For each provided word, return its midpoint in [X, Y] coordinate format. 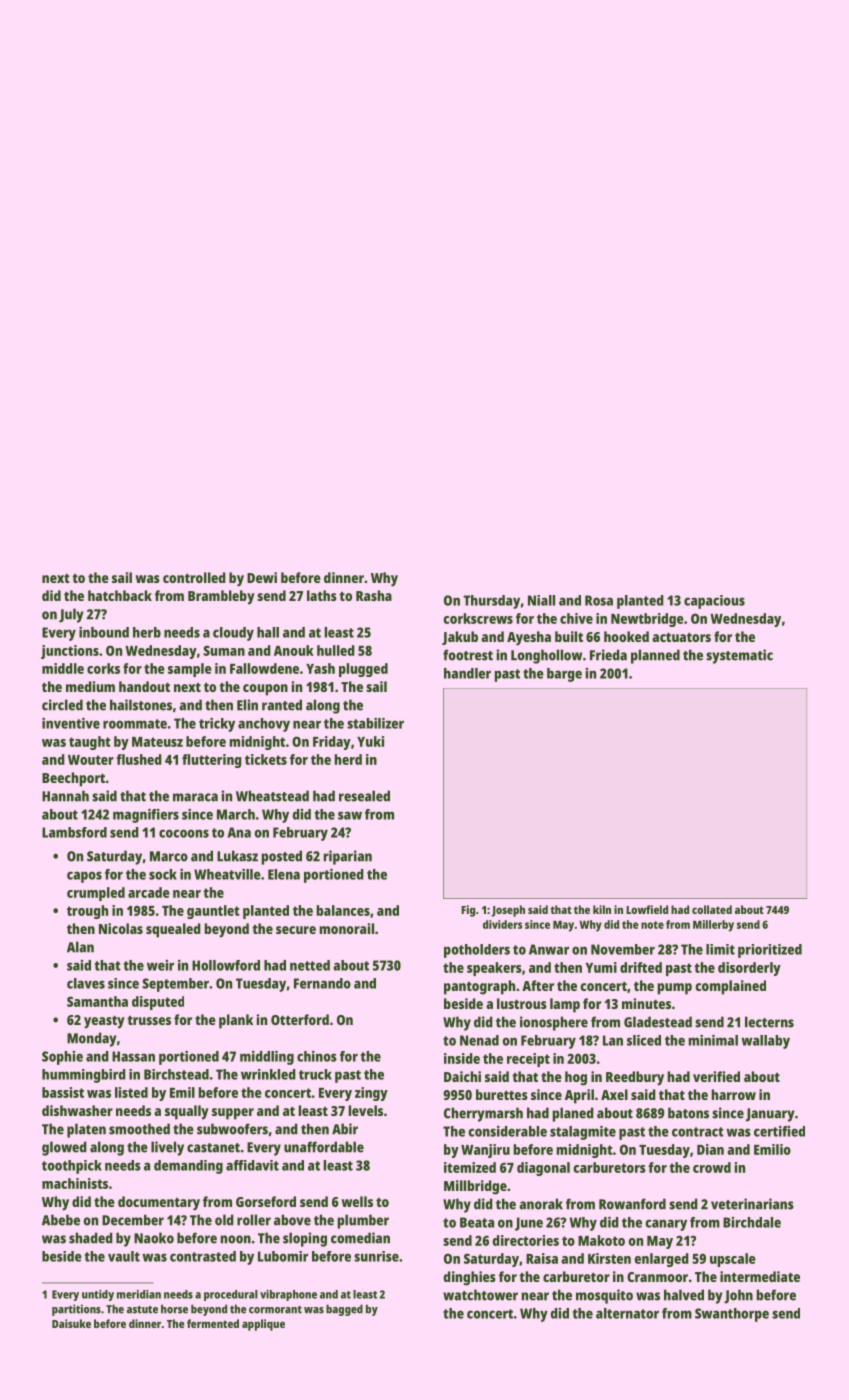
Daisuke [71, 1323]
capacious [714, 602]
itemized [470, 1167]
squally [187, 1112]
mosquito [604, 1296]
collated [712, 909]
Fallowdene [264, 668]
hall [268, 632]
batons [688, 1113]
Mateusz [157, 742]
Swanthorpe [732, 1315]
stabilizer [375, 723]
